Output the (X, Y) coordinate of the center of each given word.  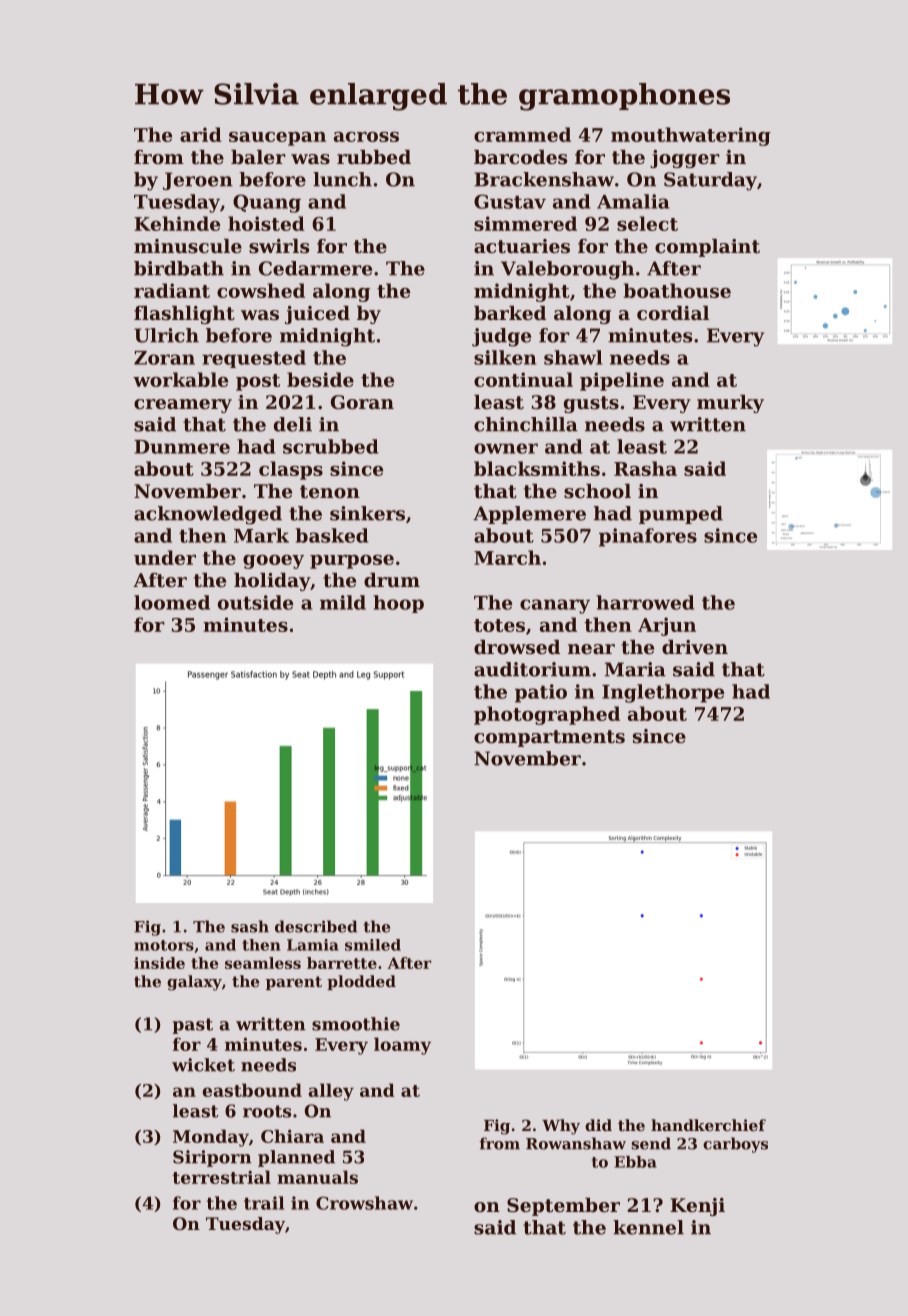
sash (250, 926)
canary (555, 606)
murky (730, 404)
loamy (402, 1046)
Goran (362, 402)
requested (254, 359)
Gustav (510, 201)
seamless (263, 963)
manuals (317, 1177)
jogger (685, 159)
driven (695, 647)
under (165, 557)
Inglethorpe (663, 693)
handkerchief (708, 1125)
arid (201, 134)
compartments (549, 738)
